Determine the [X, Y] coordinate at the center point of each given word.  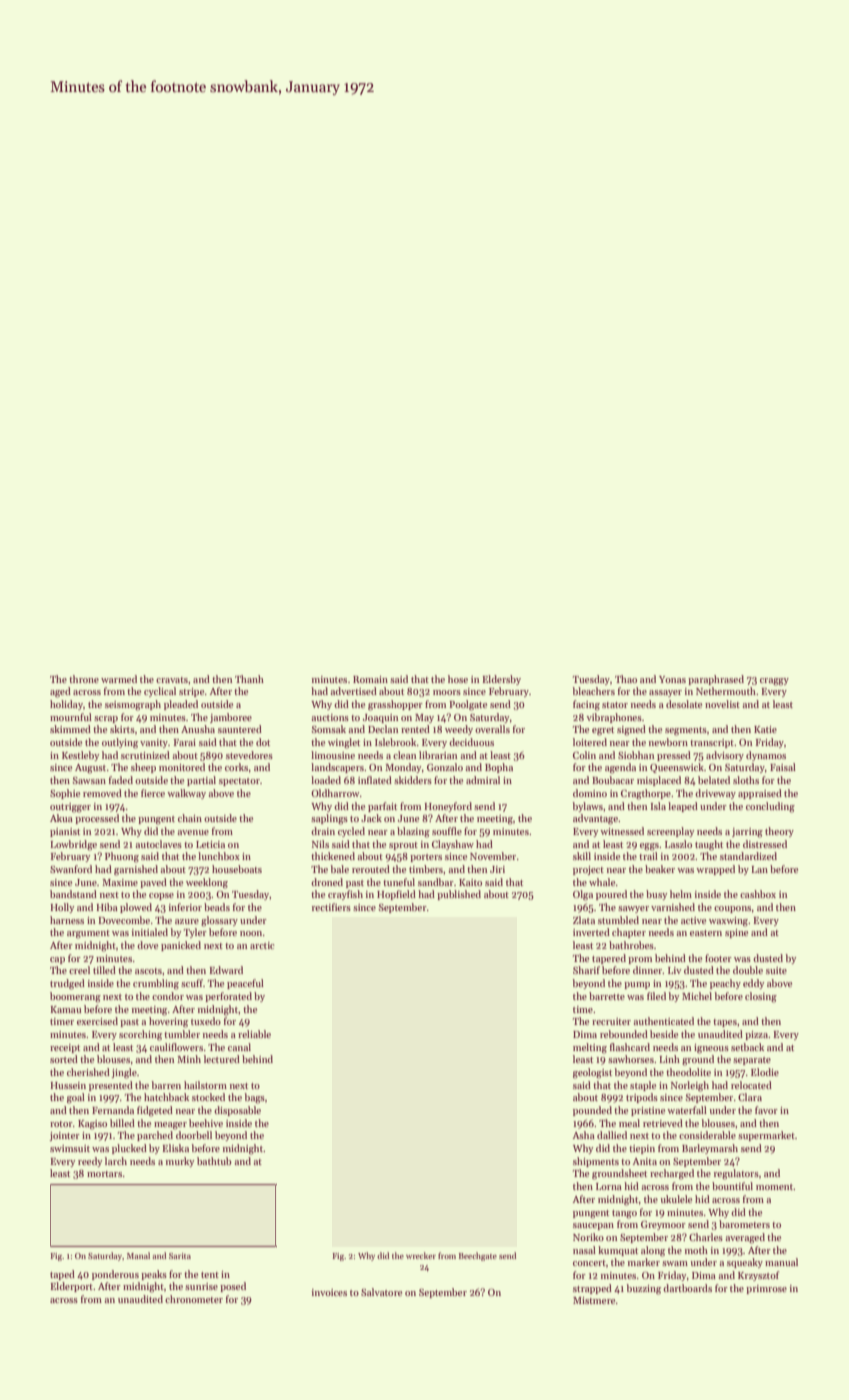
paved [153, 883]
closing [761, 997]
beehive [206, 1123]
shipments [596, 1162]
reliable [254, 1034]
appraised [760, 794]
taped [62, 1275]
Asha [584, 1135]
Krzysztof [758, 1276]
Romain [370, 679]
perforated [228, 997]
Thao [626, 679]
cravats [172, 680]
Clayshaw [453, 845]
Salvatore [381, 1292]
